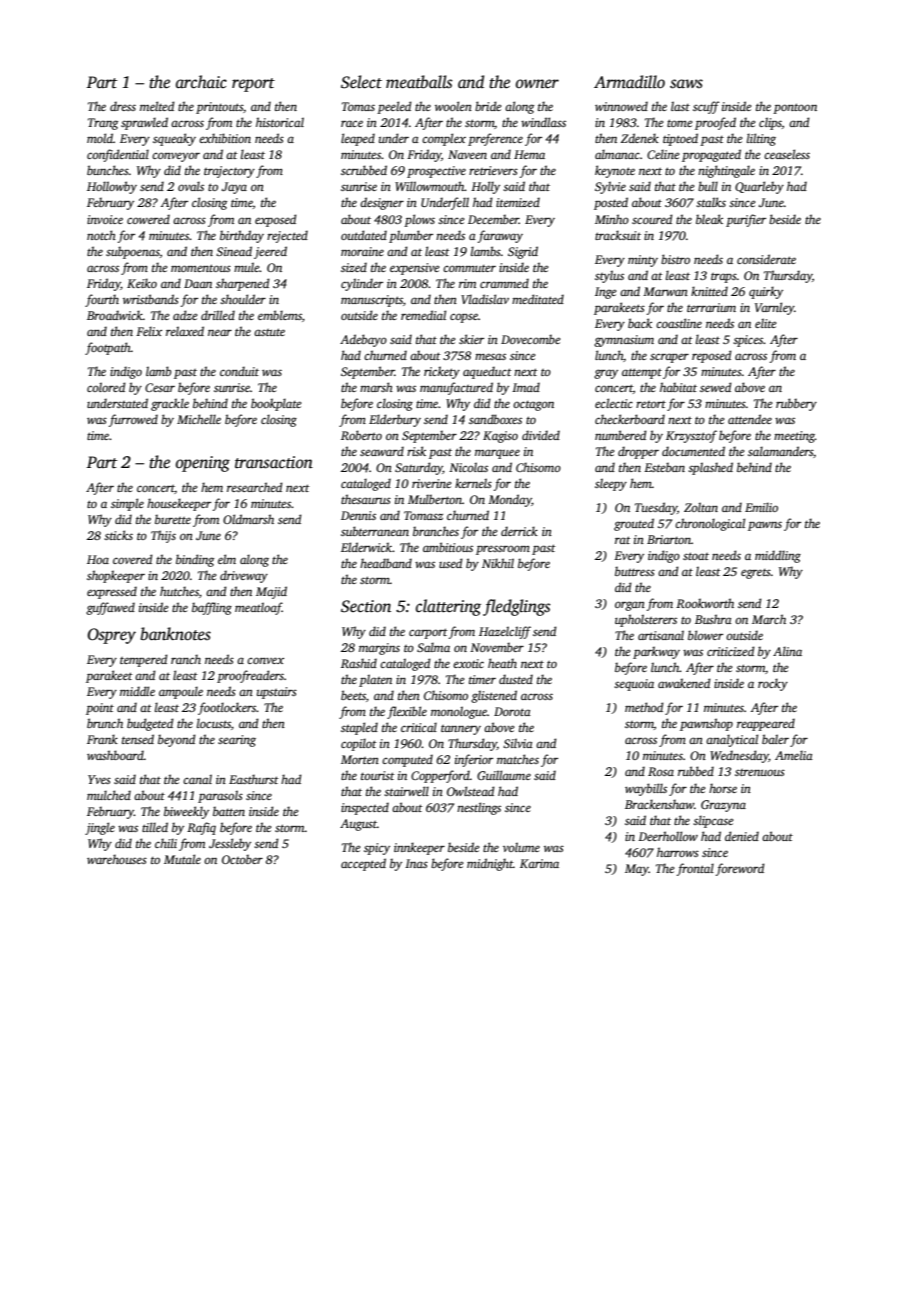 The width and height of the document is (908, 1316). I want to click on Select, so click(361, 82).
